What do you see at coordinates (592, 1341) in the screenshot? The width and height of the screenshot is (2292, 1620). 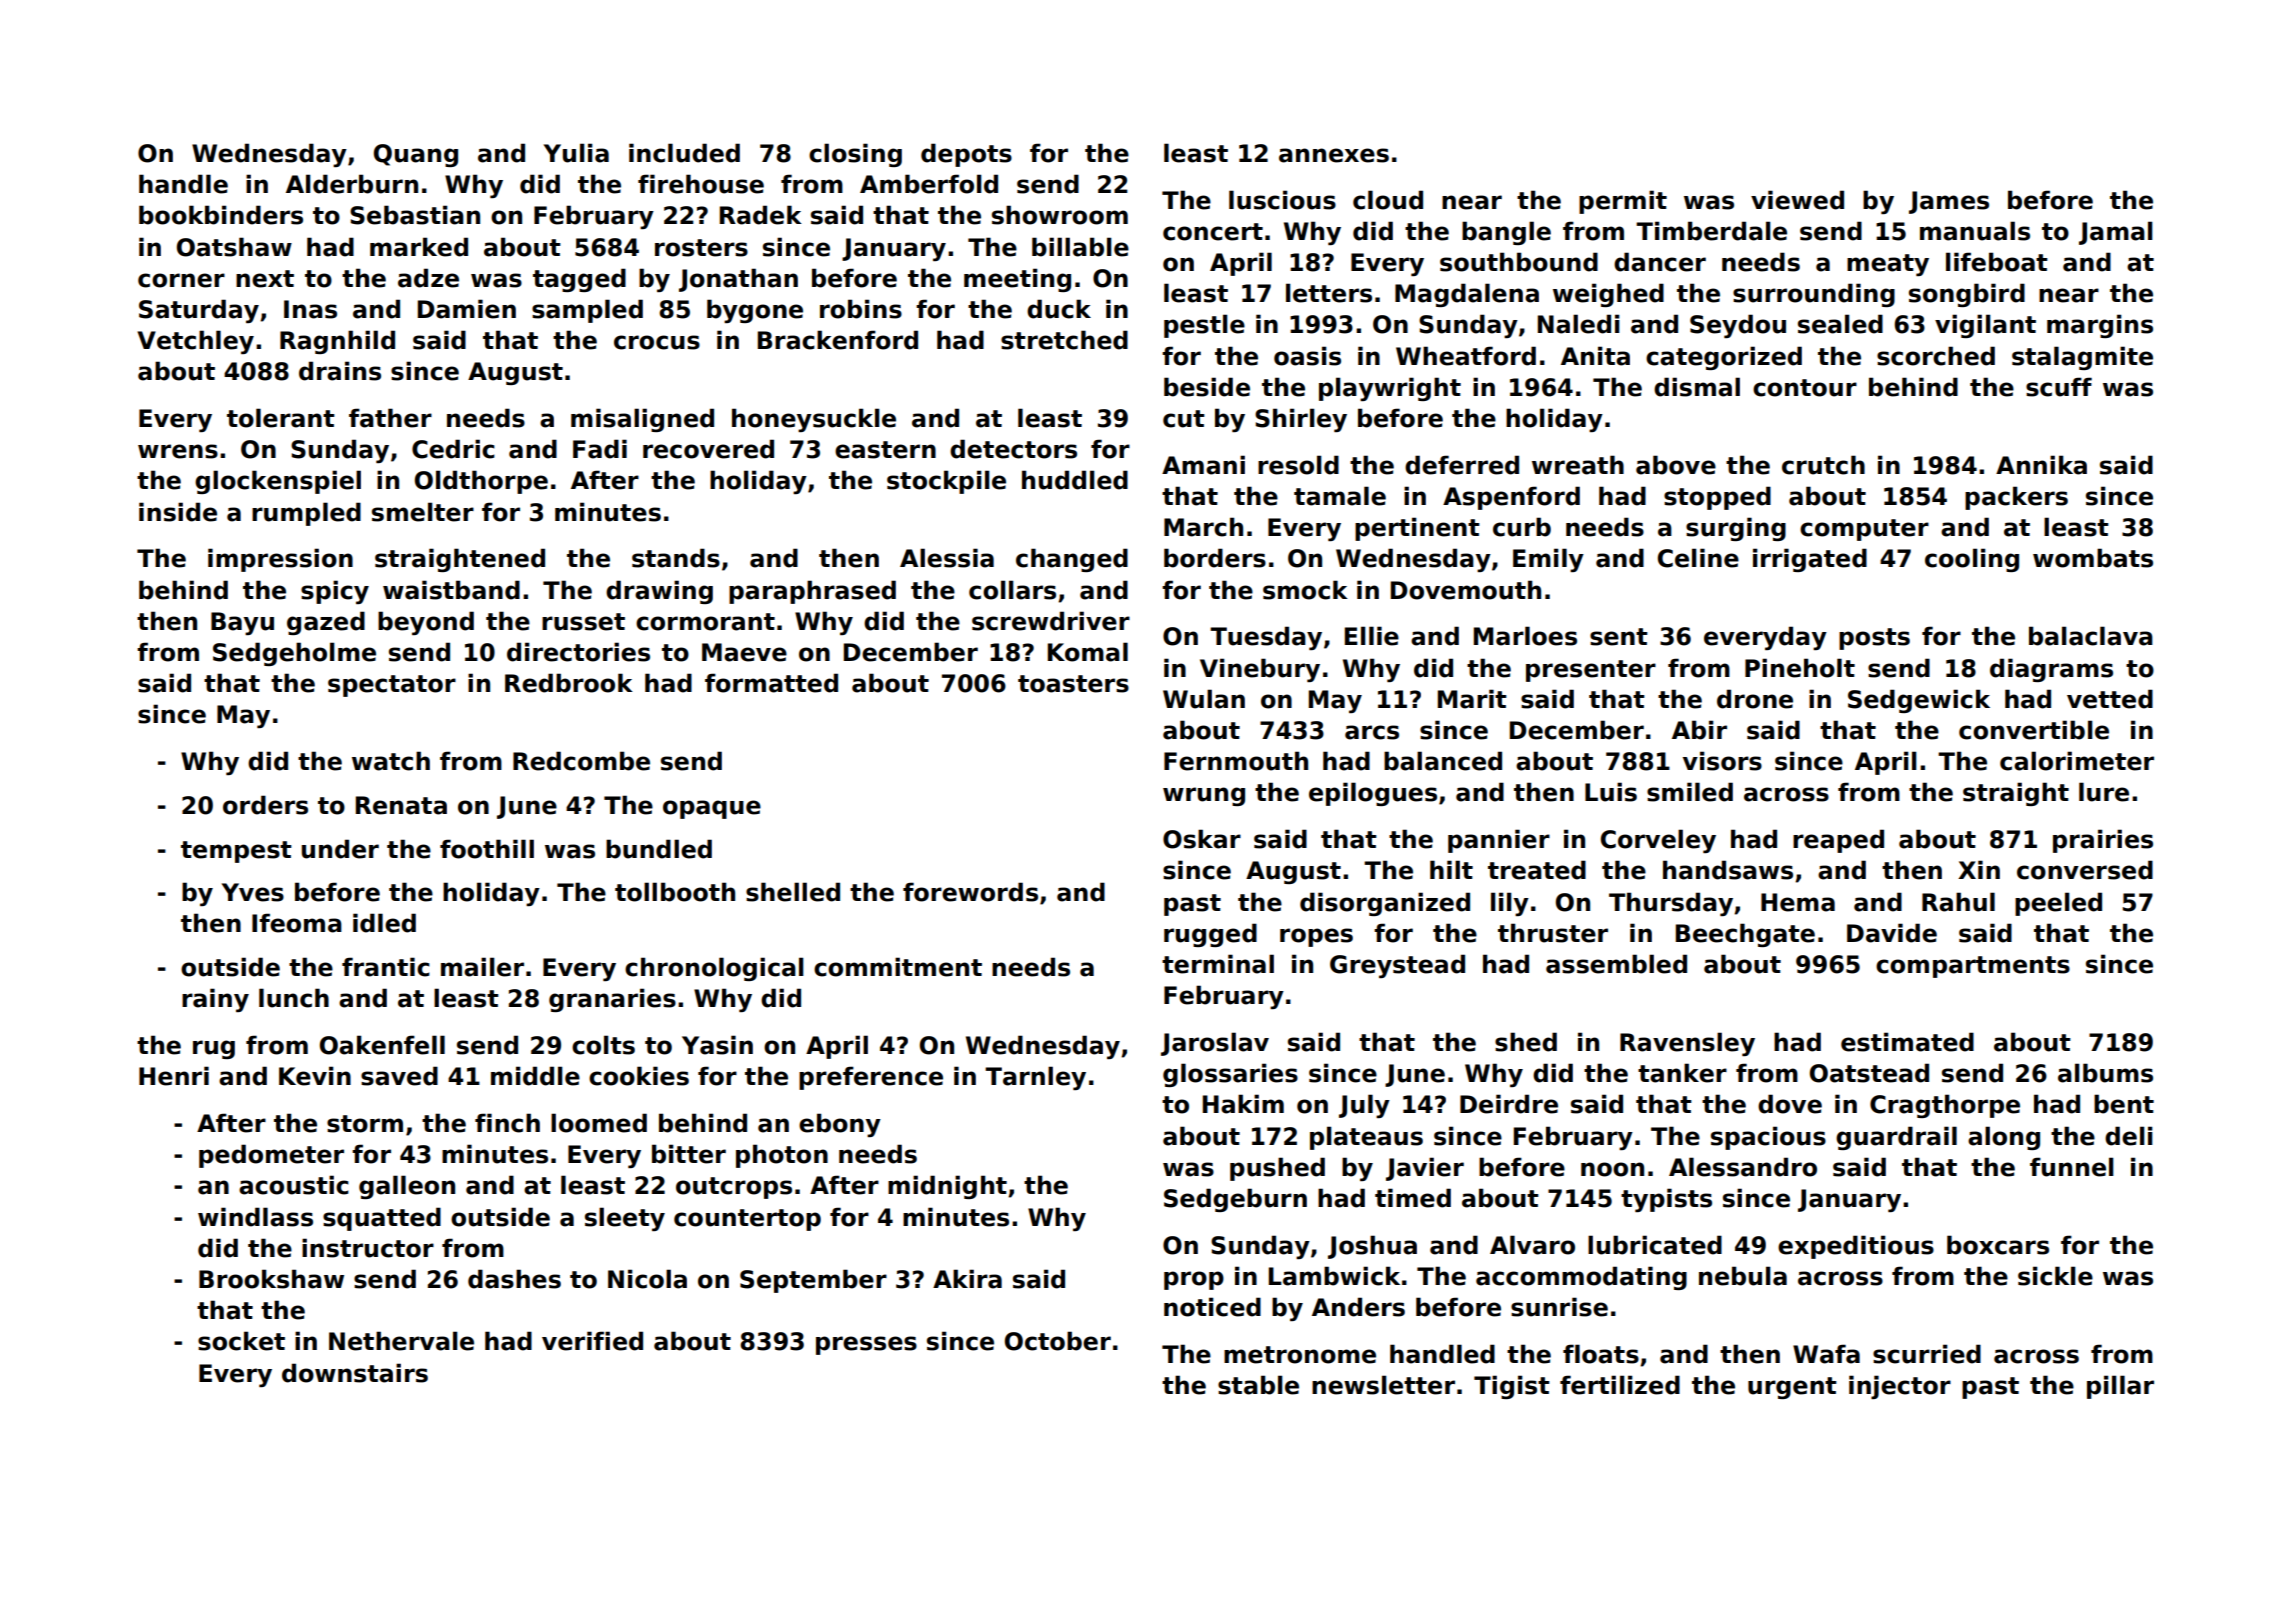 I see `verified` at bounding box center [592, 1341].
